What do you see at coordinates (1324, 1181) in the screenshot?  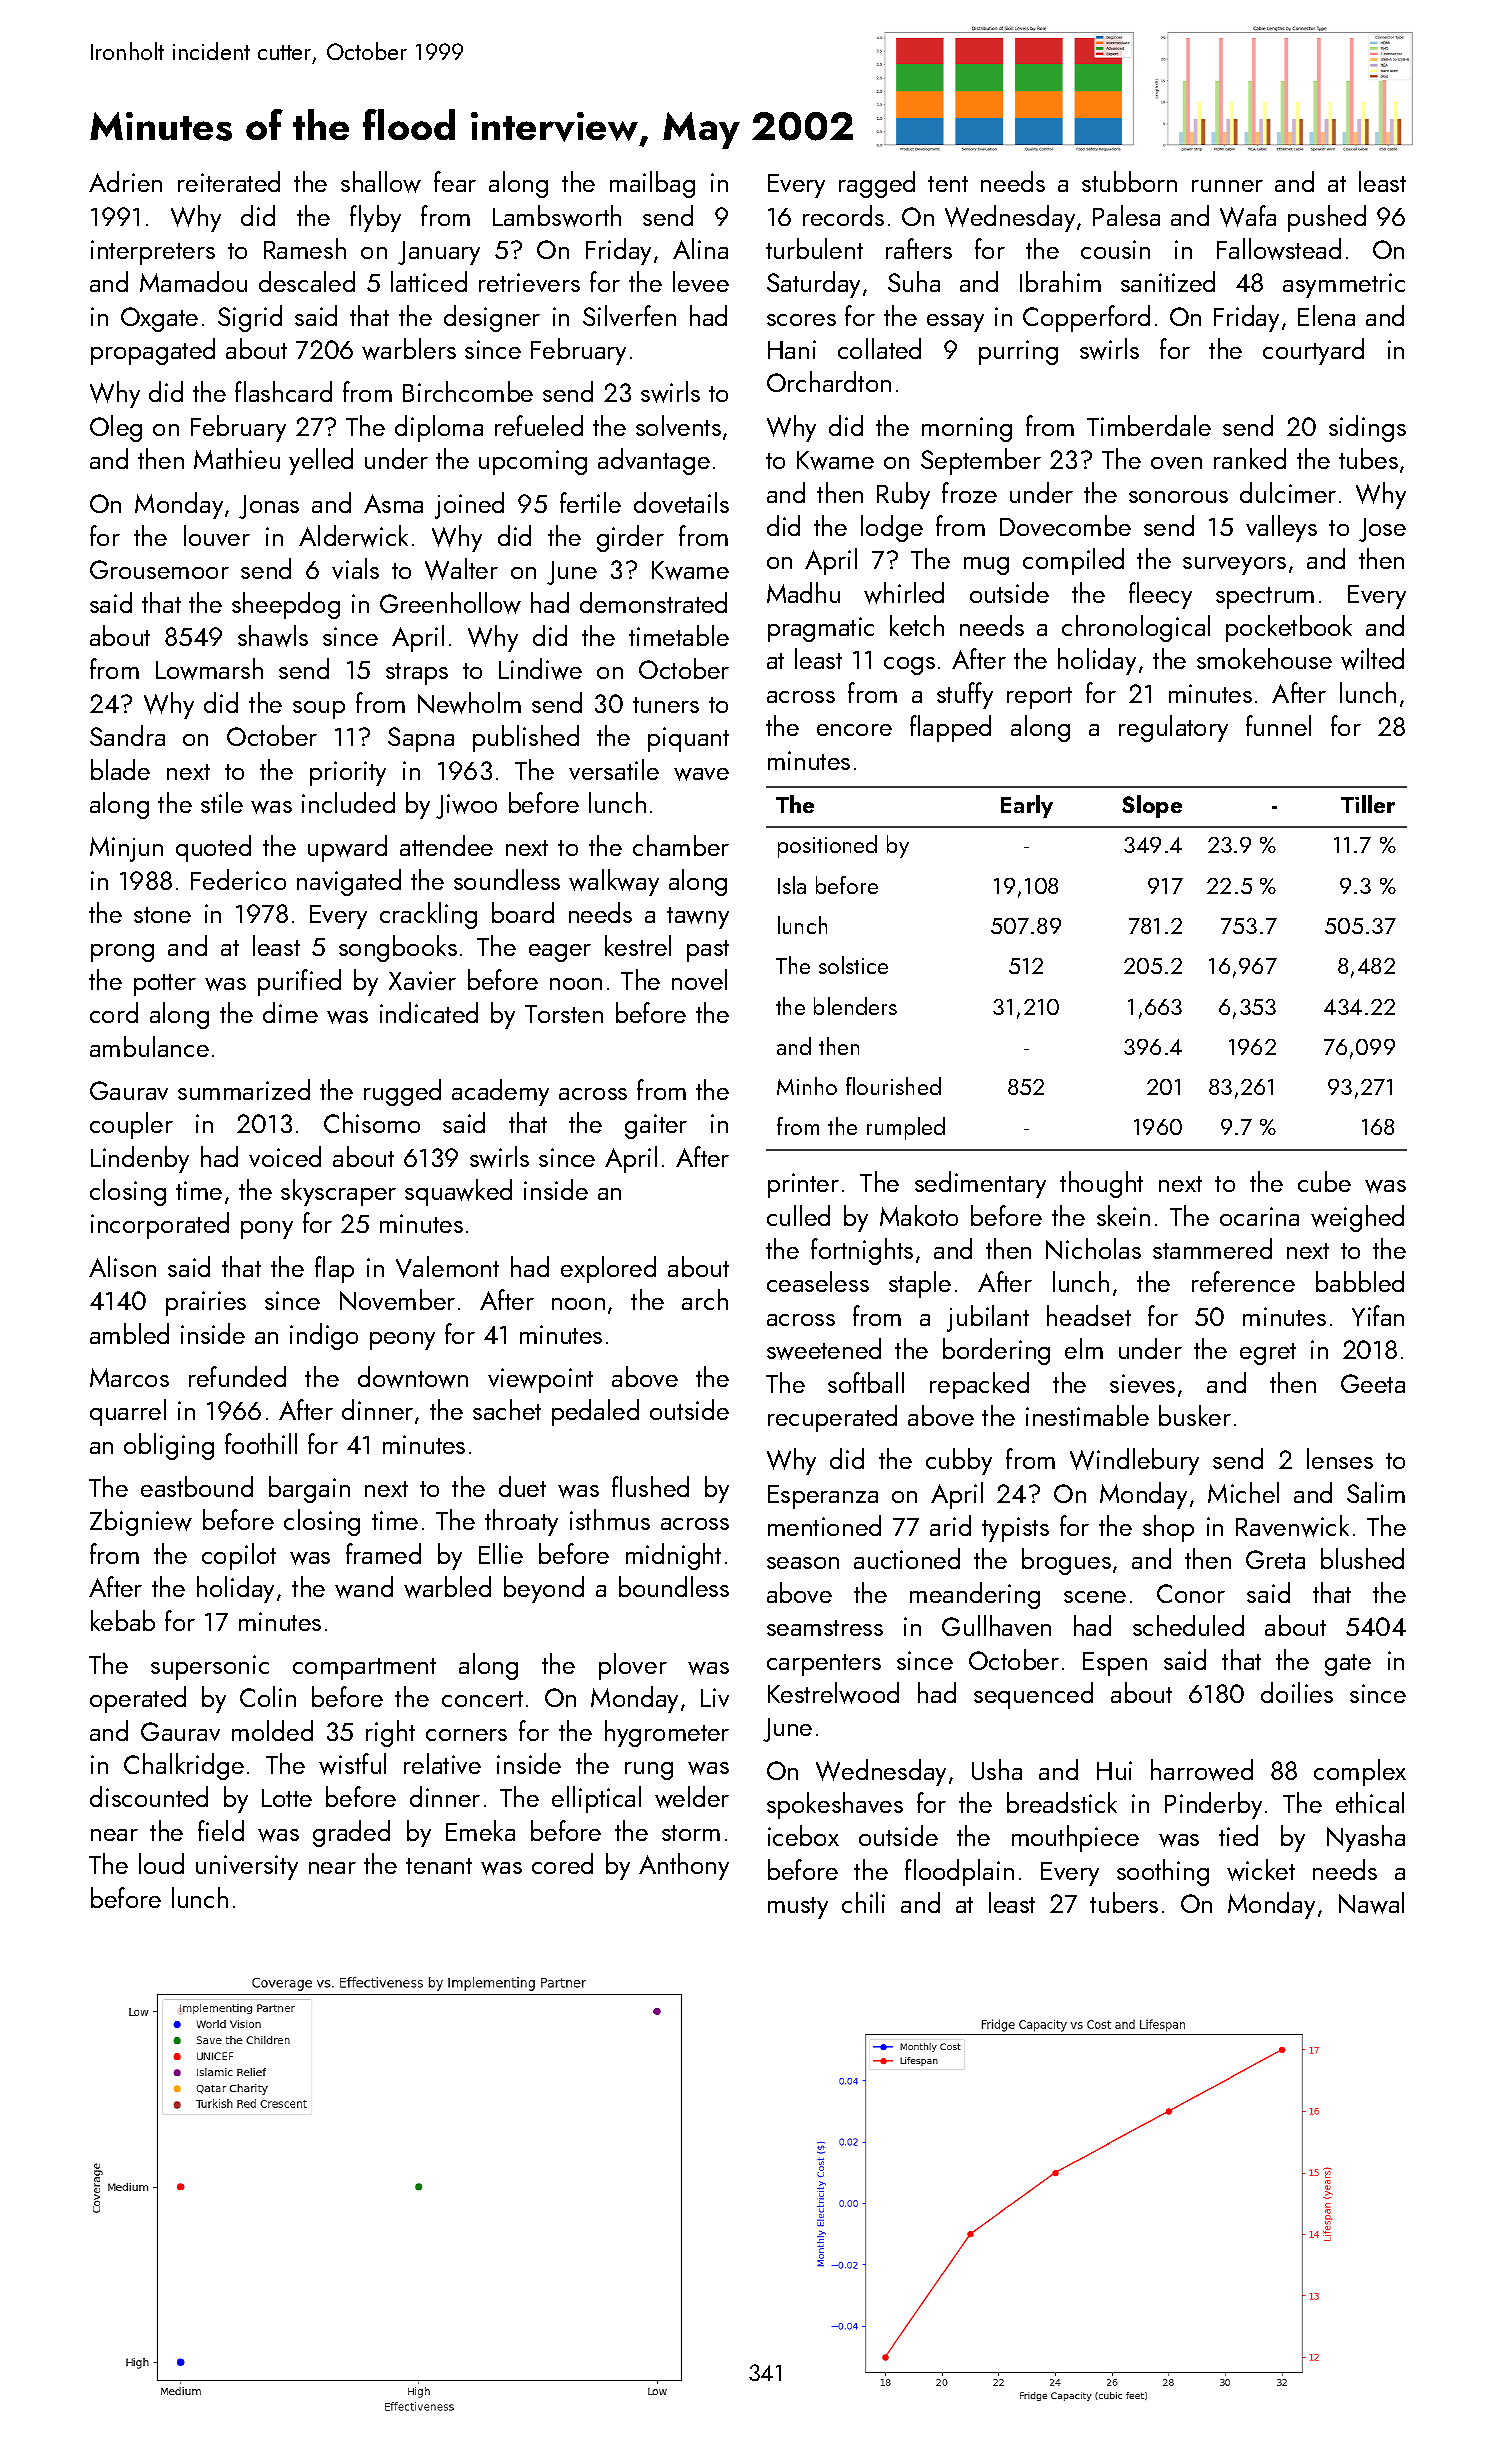 I see `cube` at bounding box center [1324, 1181].
